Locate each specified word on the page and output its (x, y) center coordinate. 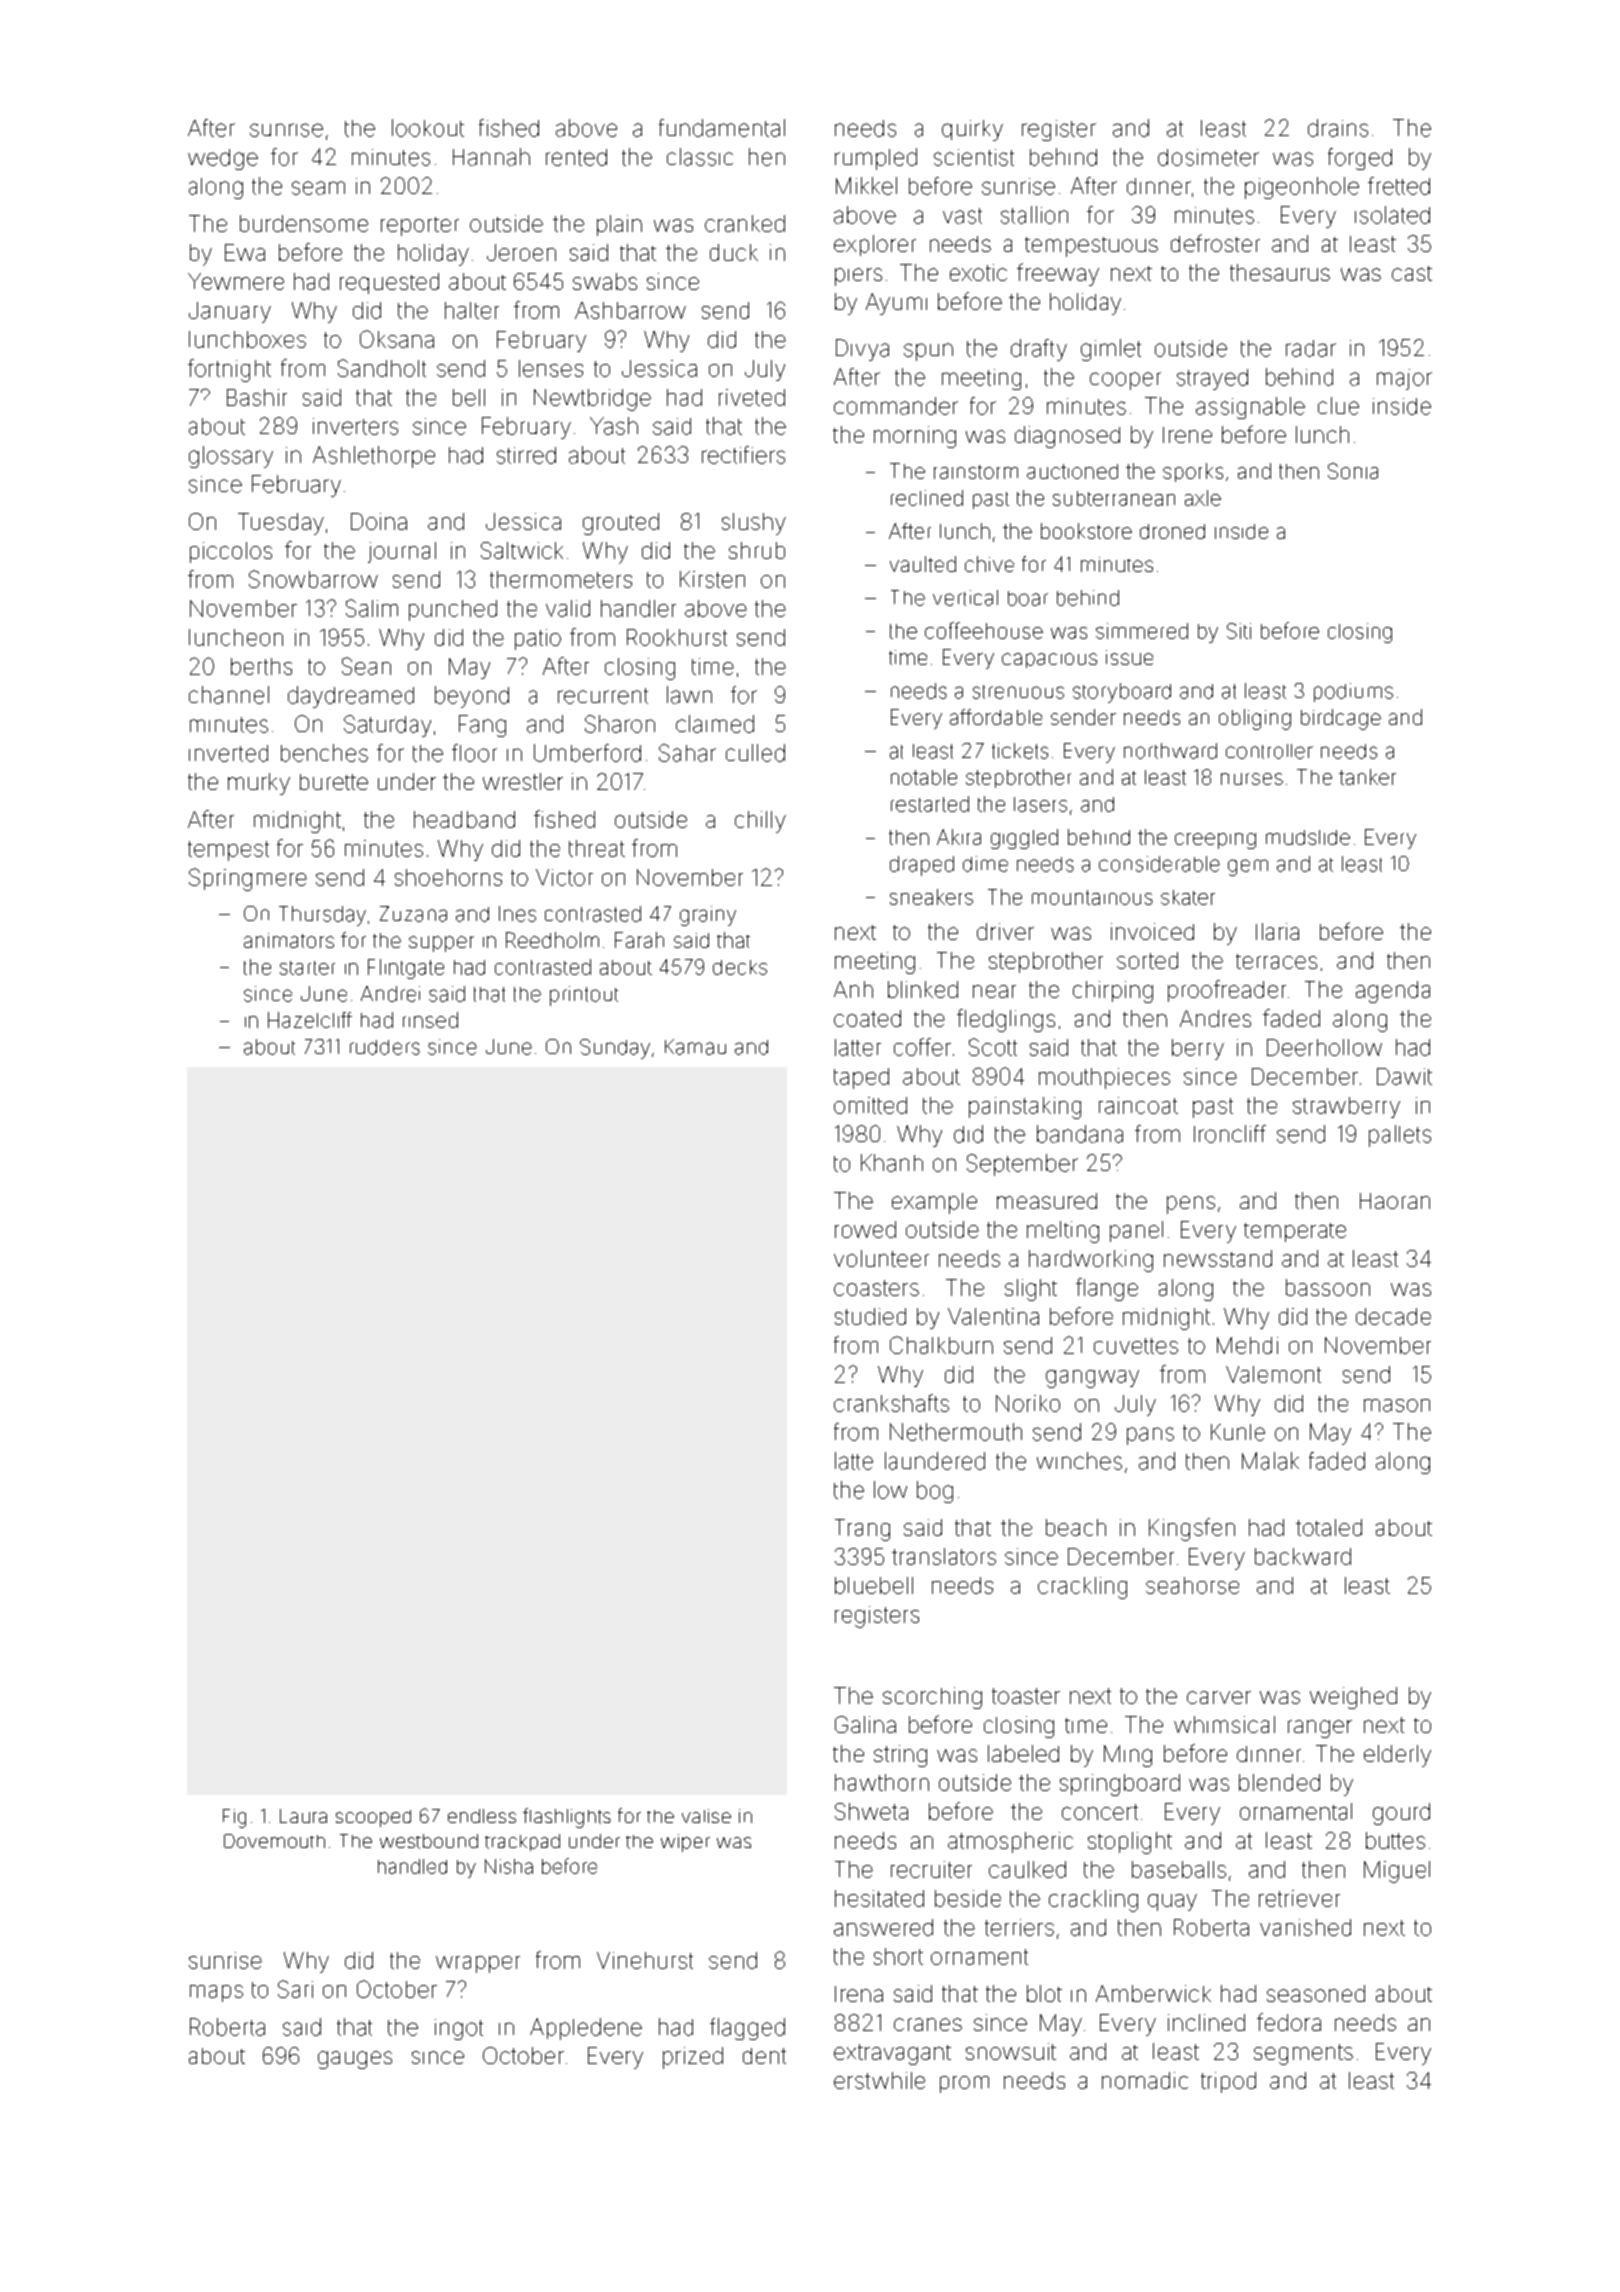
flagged (747, 2029)
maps (216, 1993)
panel (1136, 1231)
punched (453, 610)
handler (638, 608)
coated (867, 1018)
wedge (223, 159)
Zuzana (413, 914)
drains (1338, 128)
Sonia (1353, 471)
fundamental (722, 128)
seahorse (1192, 1585)
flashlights (567, 1818)
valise (706, 1816)
